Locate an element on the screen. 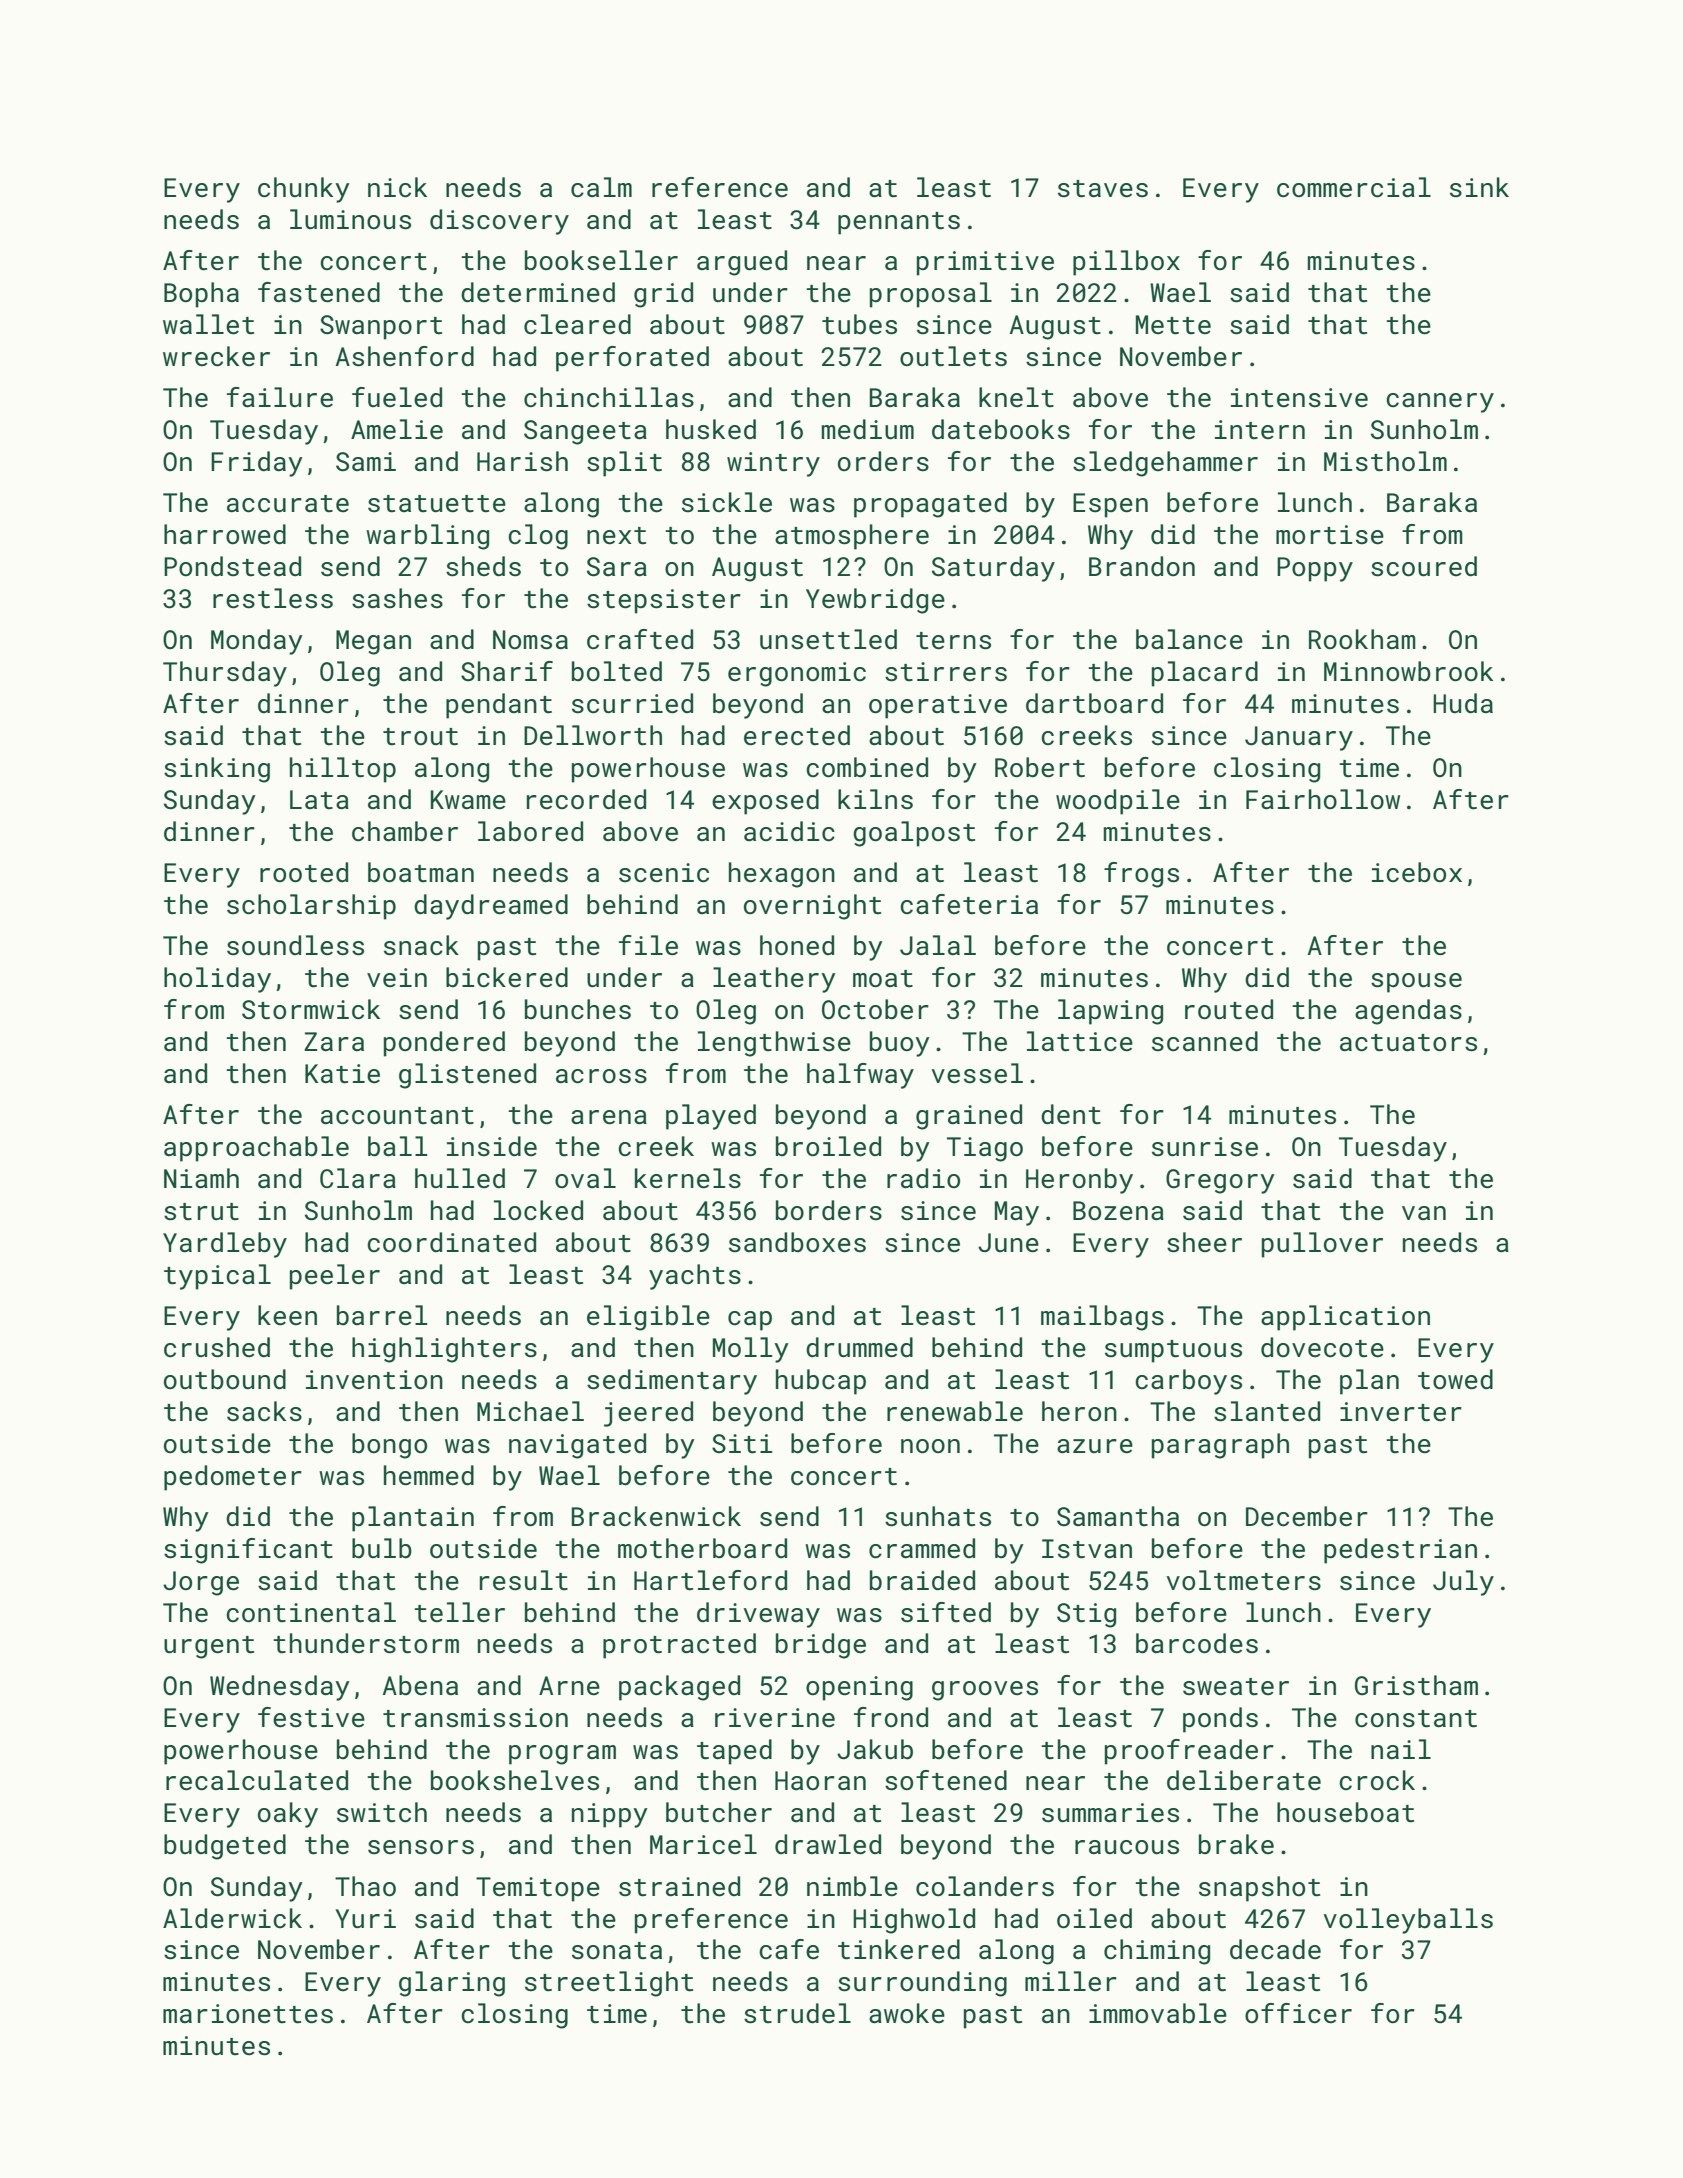 The height and width of the screenshot is (2178, 1683). nick is located at coordinates (397, 187).
